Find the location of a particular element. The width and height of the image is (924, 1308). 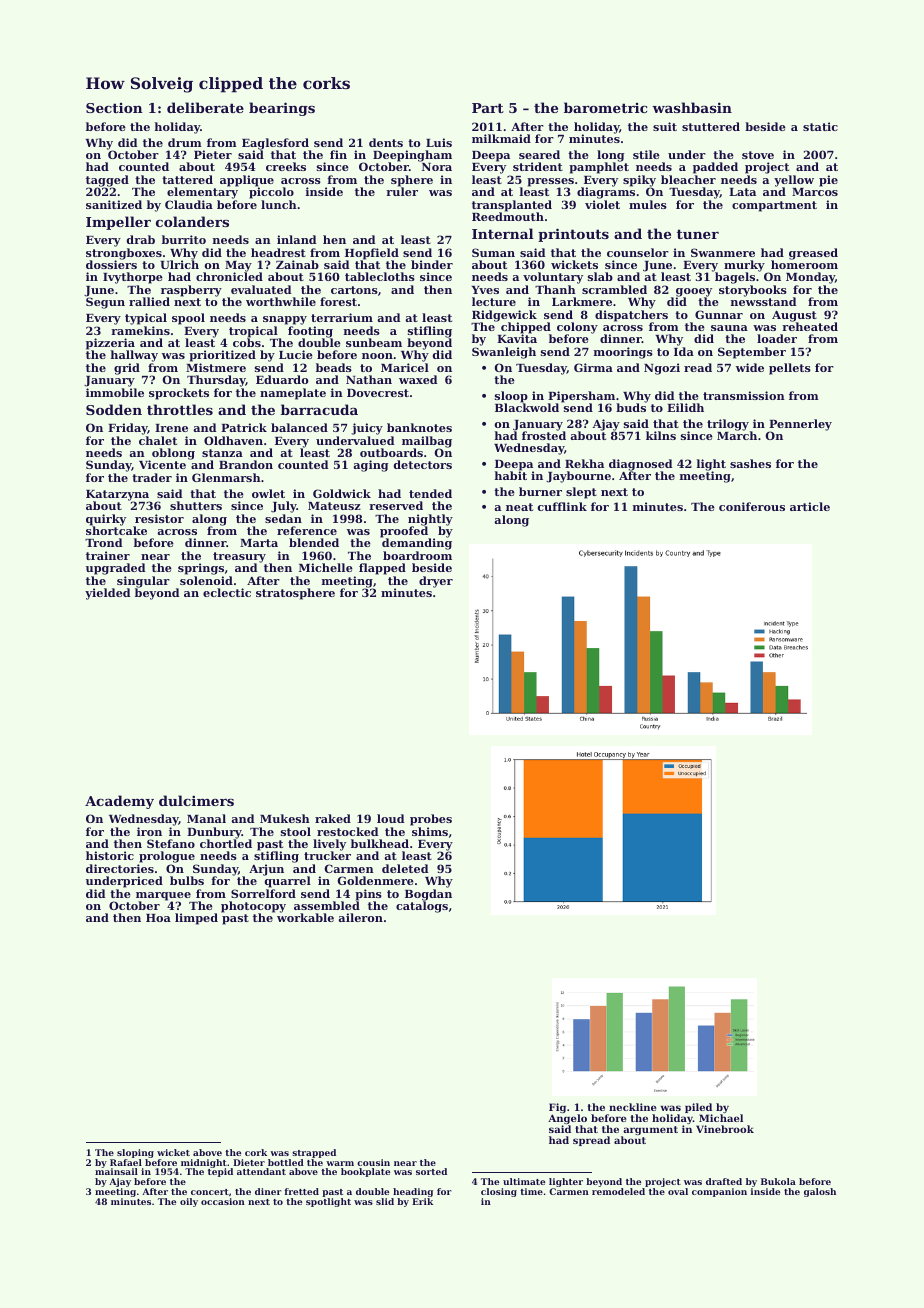

strapped is located at coordinates (314, 1153).
